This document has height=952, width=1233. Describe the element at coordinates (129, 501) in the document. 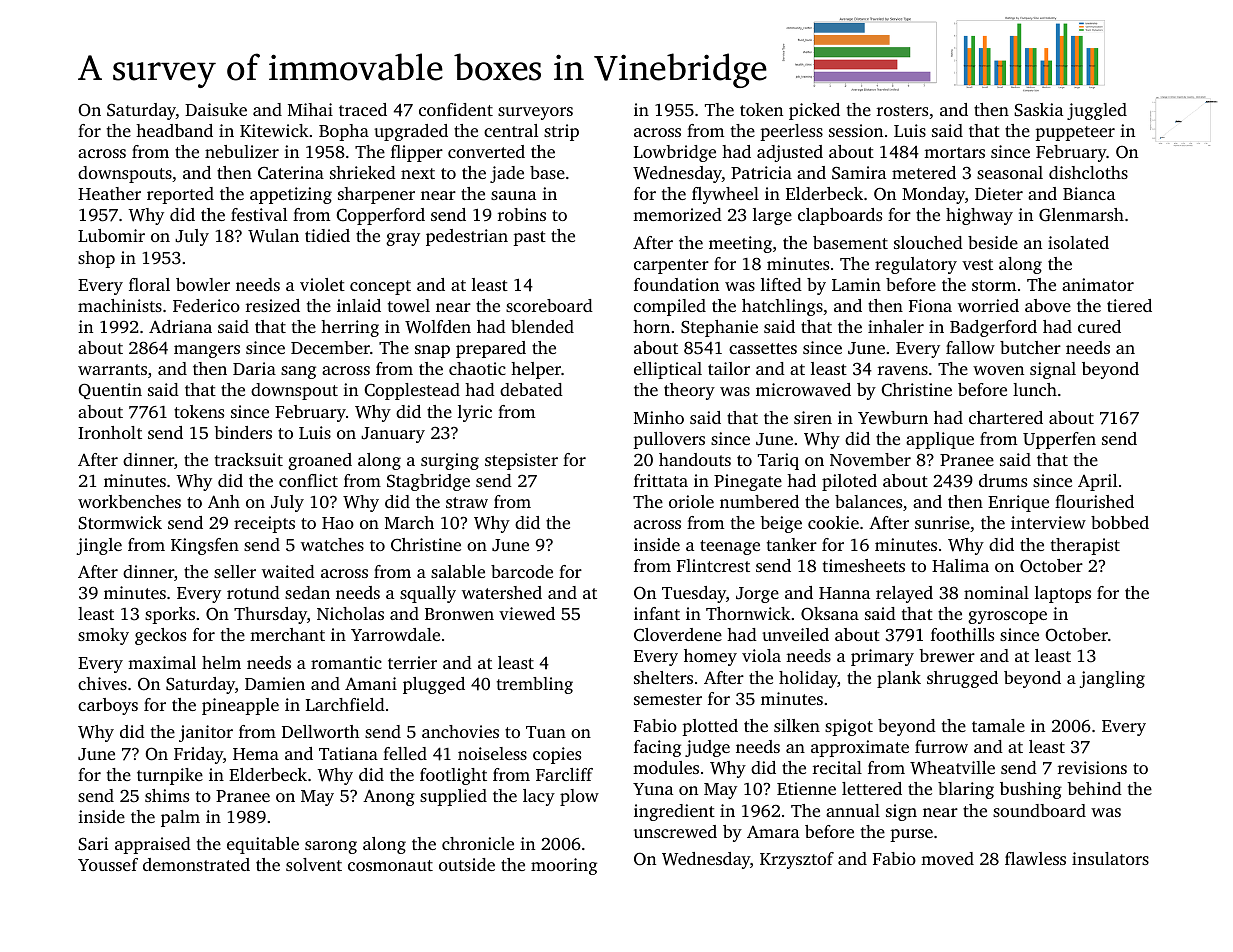

I see `workbenches` at that location.
